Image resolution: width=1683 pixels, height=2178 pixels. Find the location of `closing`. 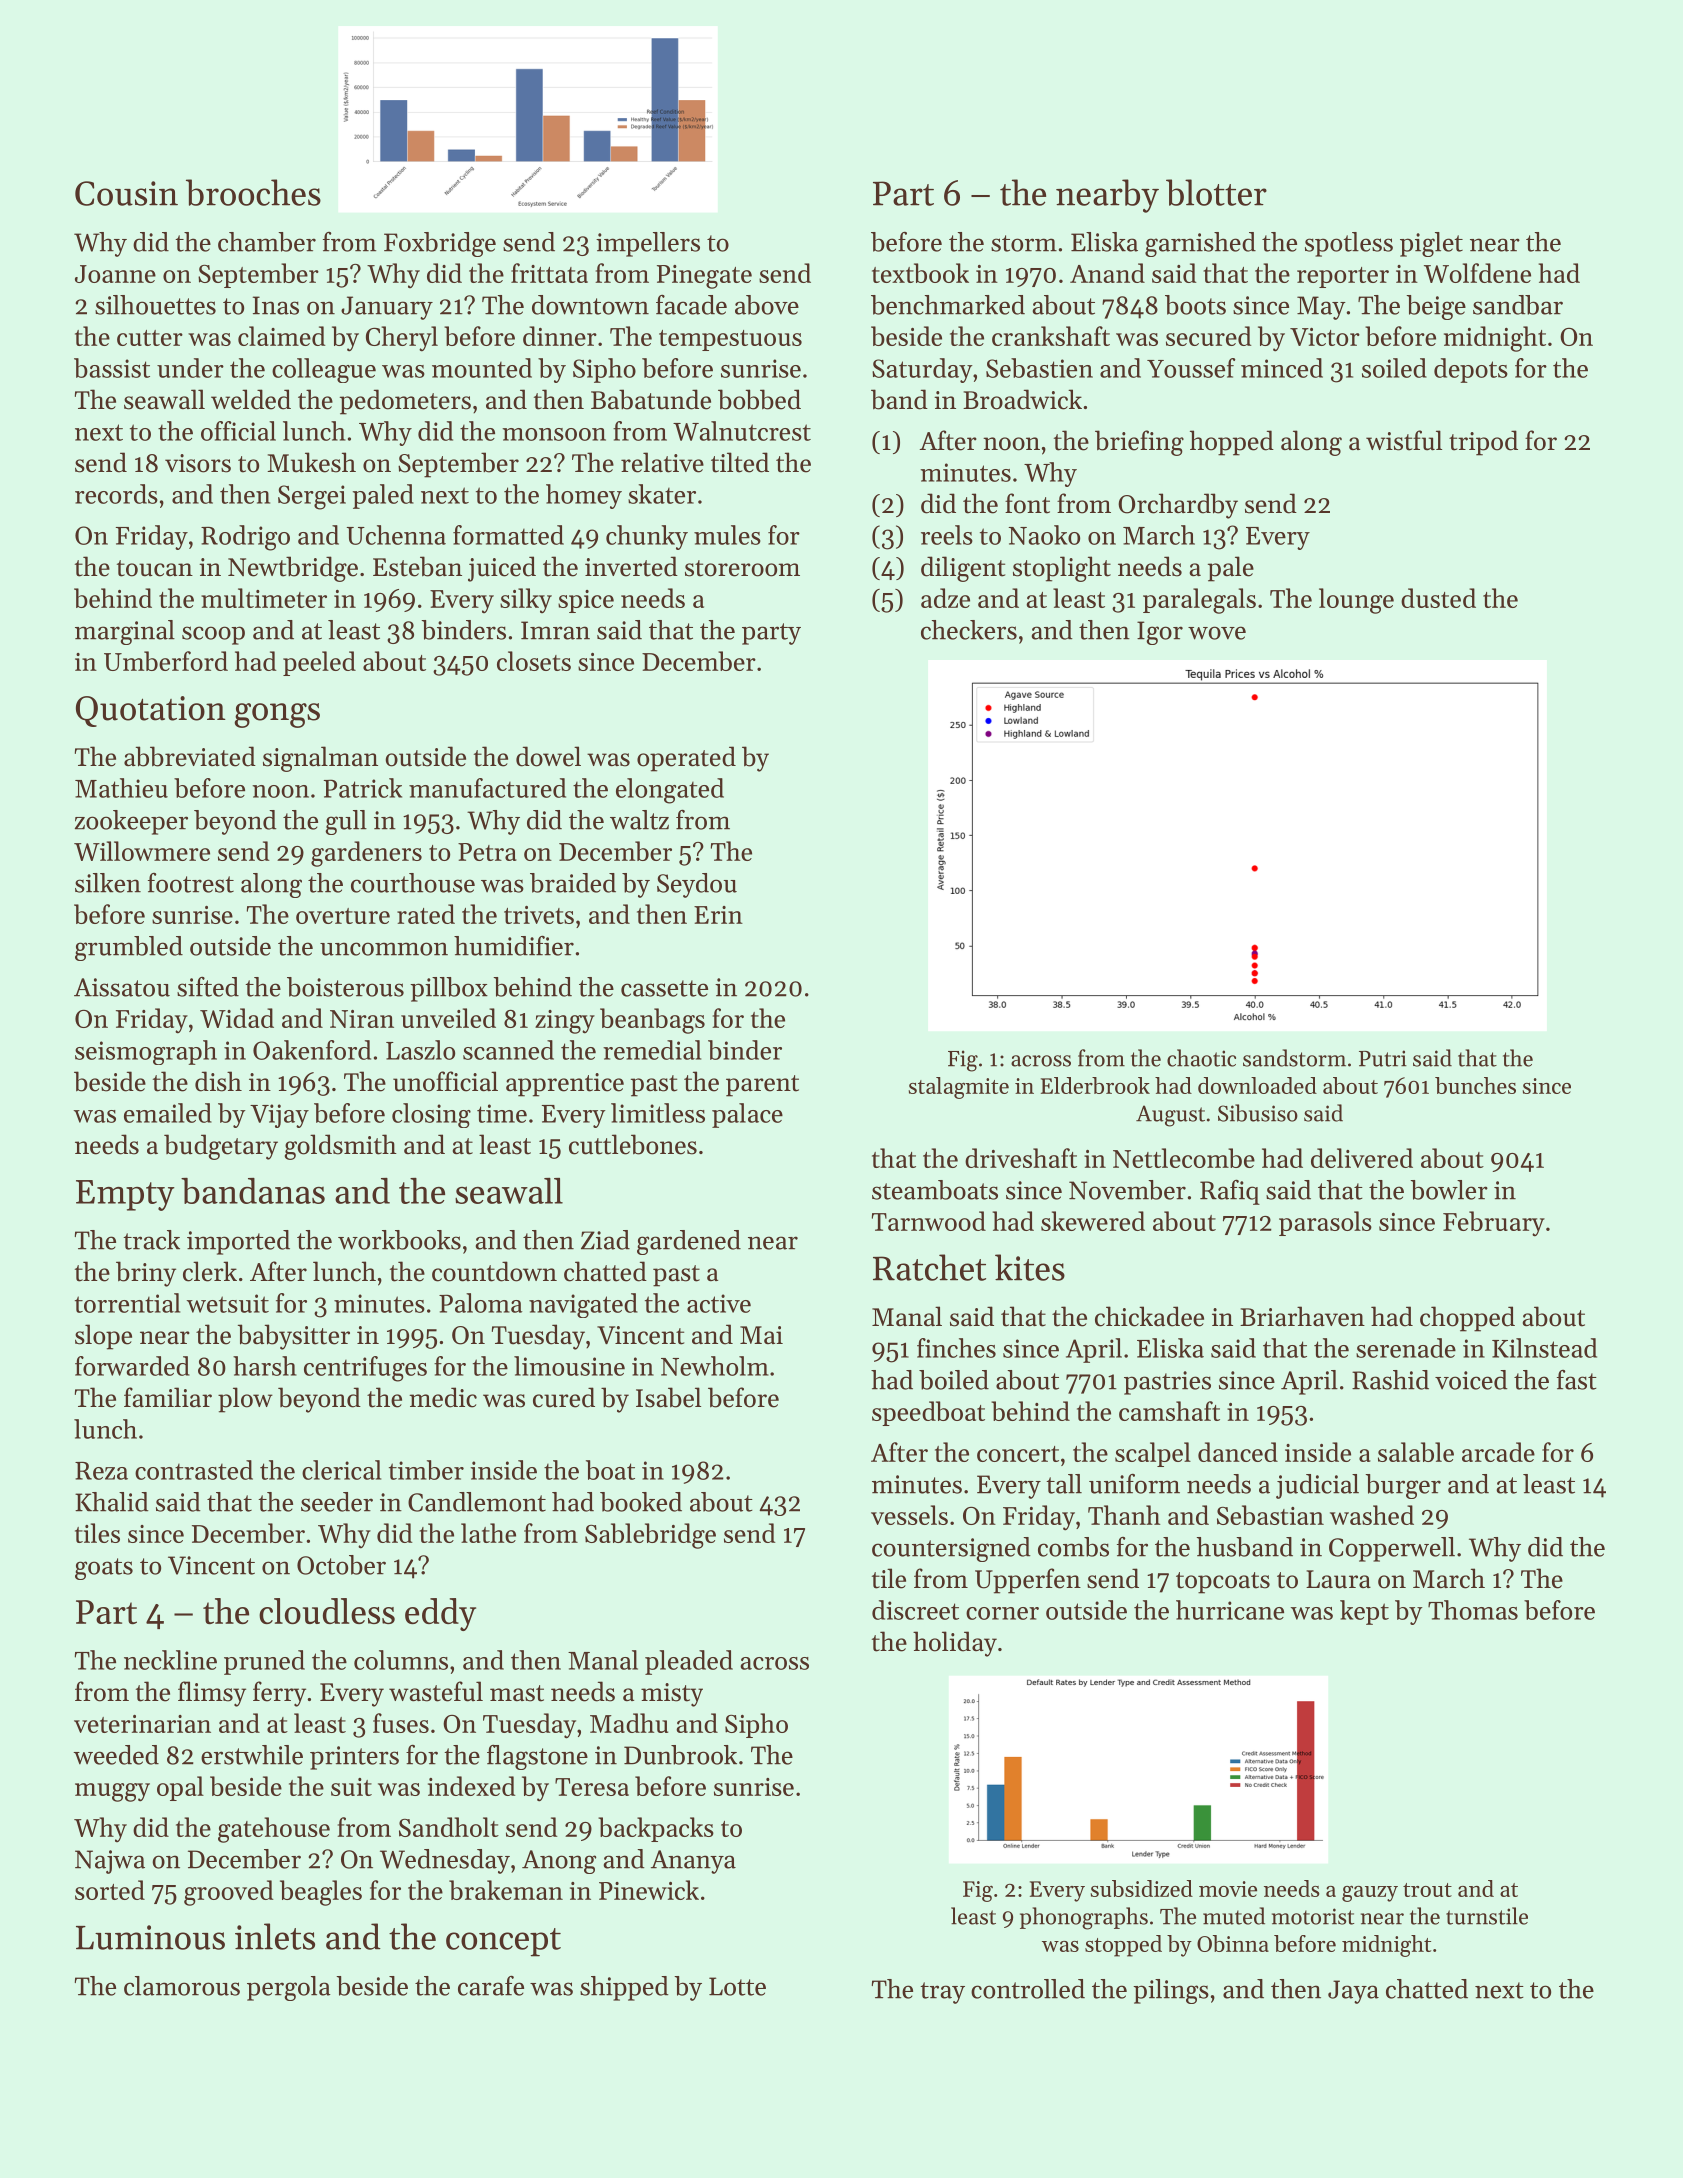

closing is located at coordinates (431, 1115).
